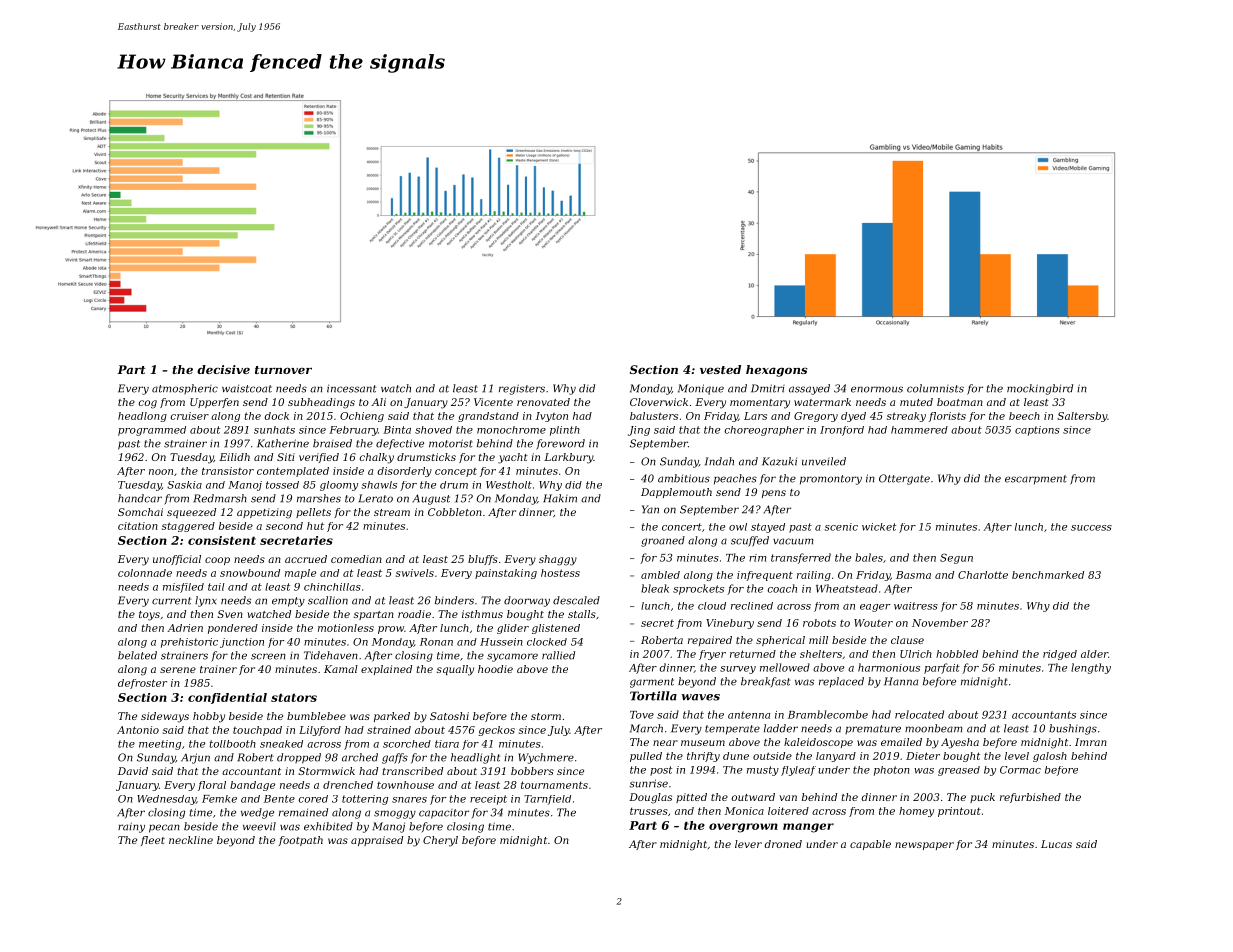 The width and height of the screenshot is (1233, 952). I want to click on Antonio, so click(138, 730).
